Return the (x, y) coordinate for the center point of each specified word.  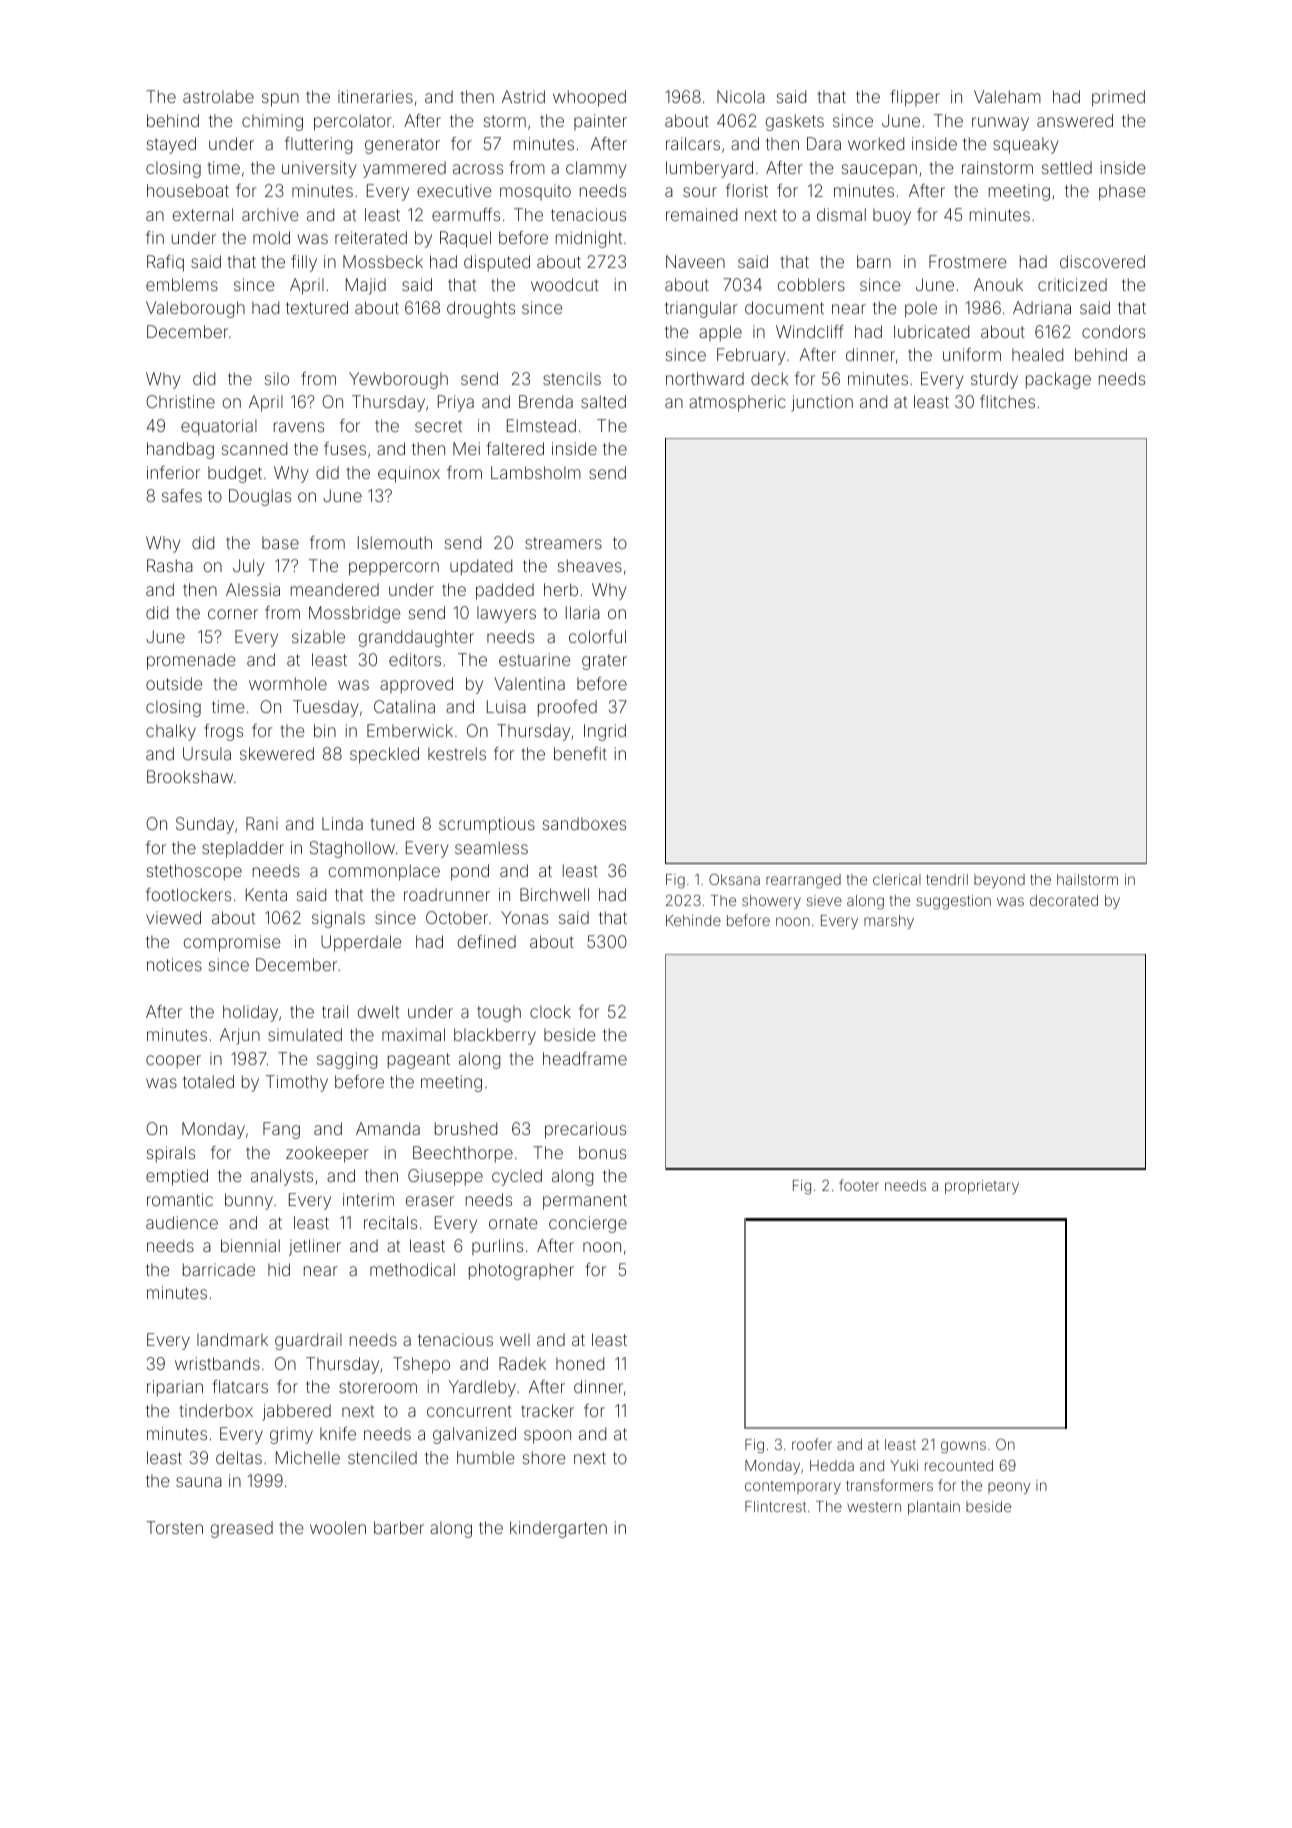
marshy (889, 922)
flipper (915, 98)
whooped (589, 98)
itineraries (375, 96)
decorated (1064, 900)
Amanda (388, 1128)
